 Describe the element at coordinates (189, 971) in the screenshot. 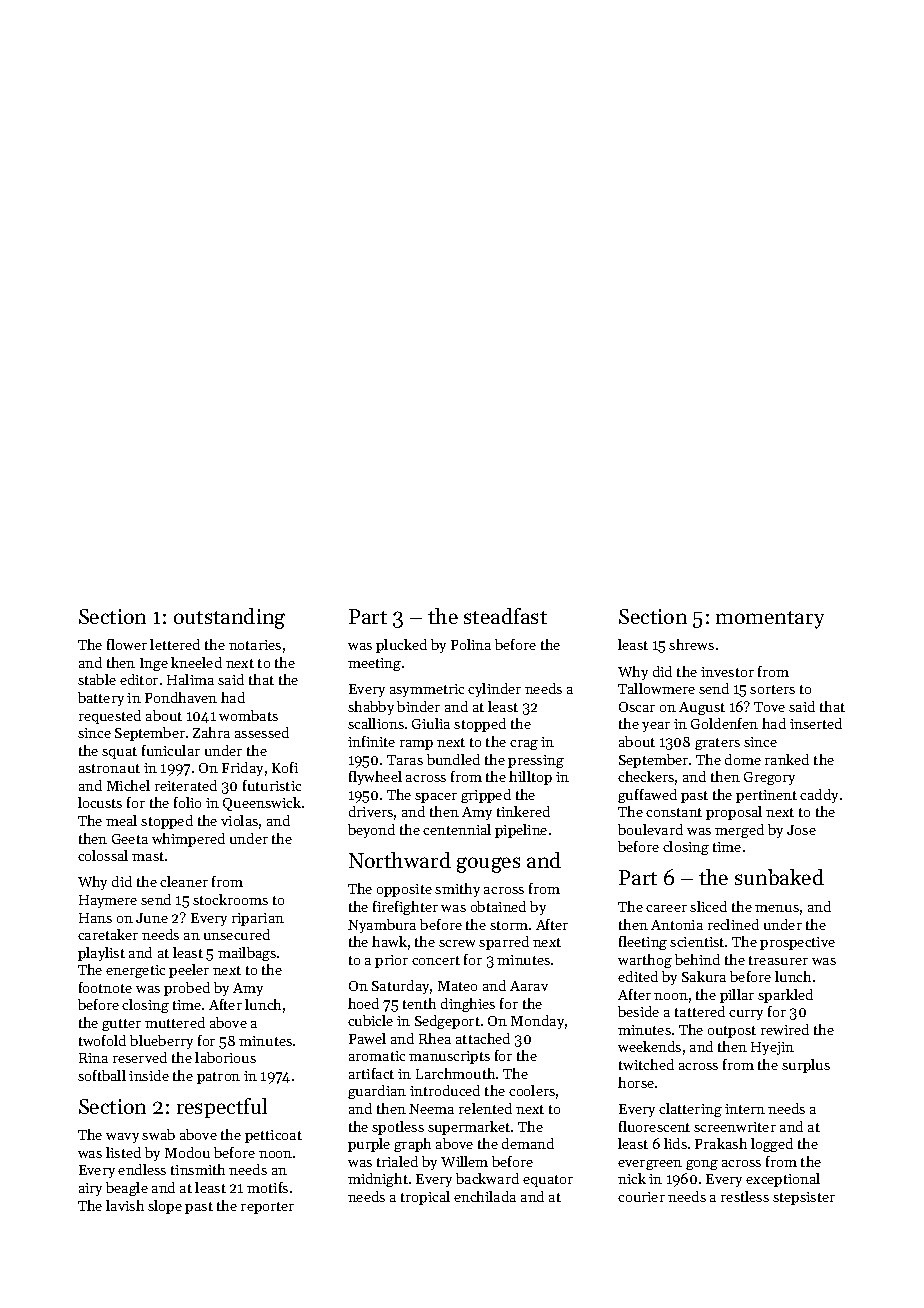

I see `peeler` at that location.
